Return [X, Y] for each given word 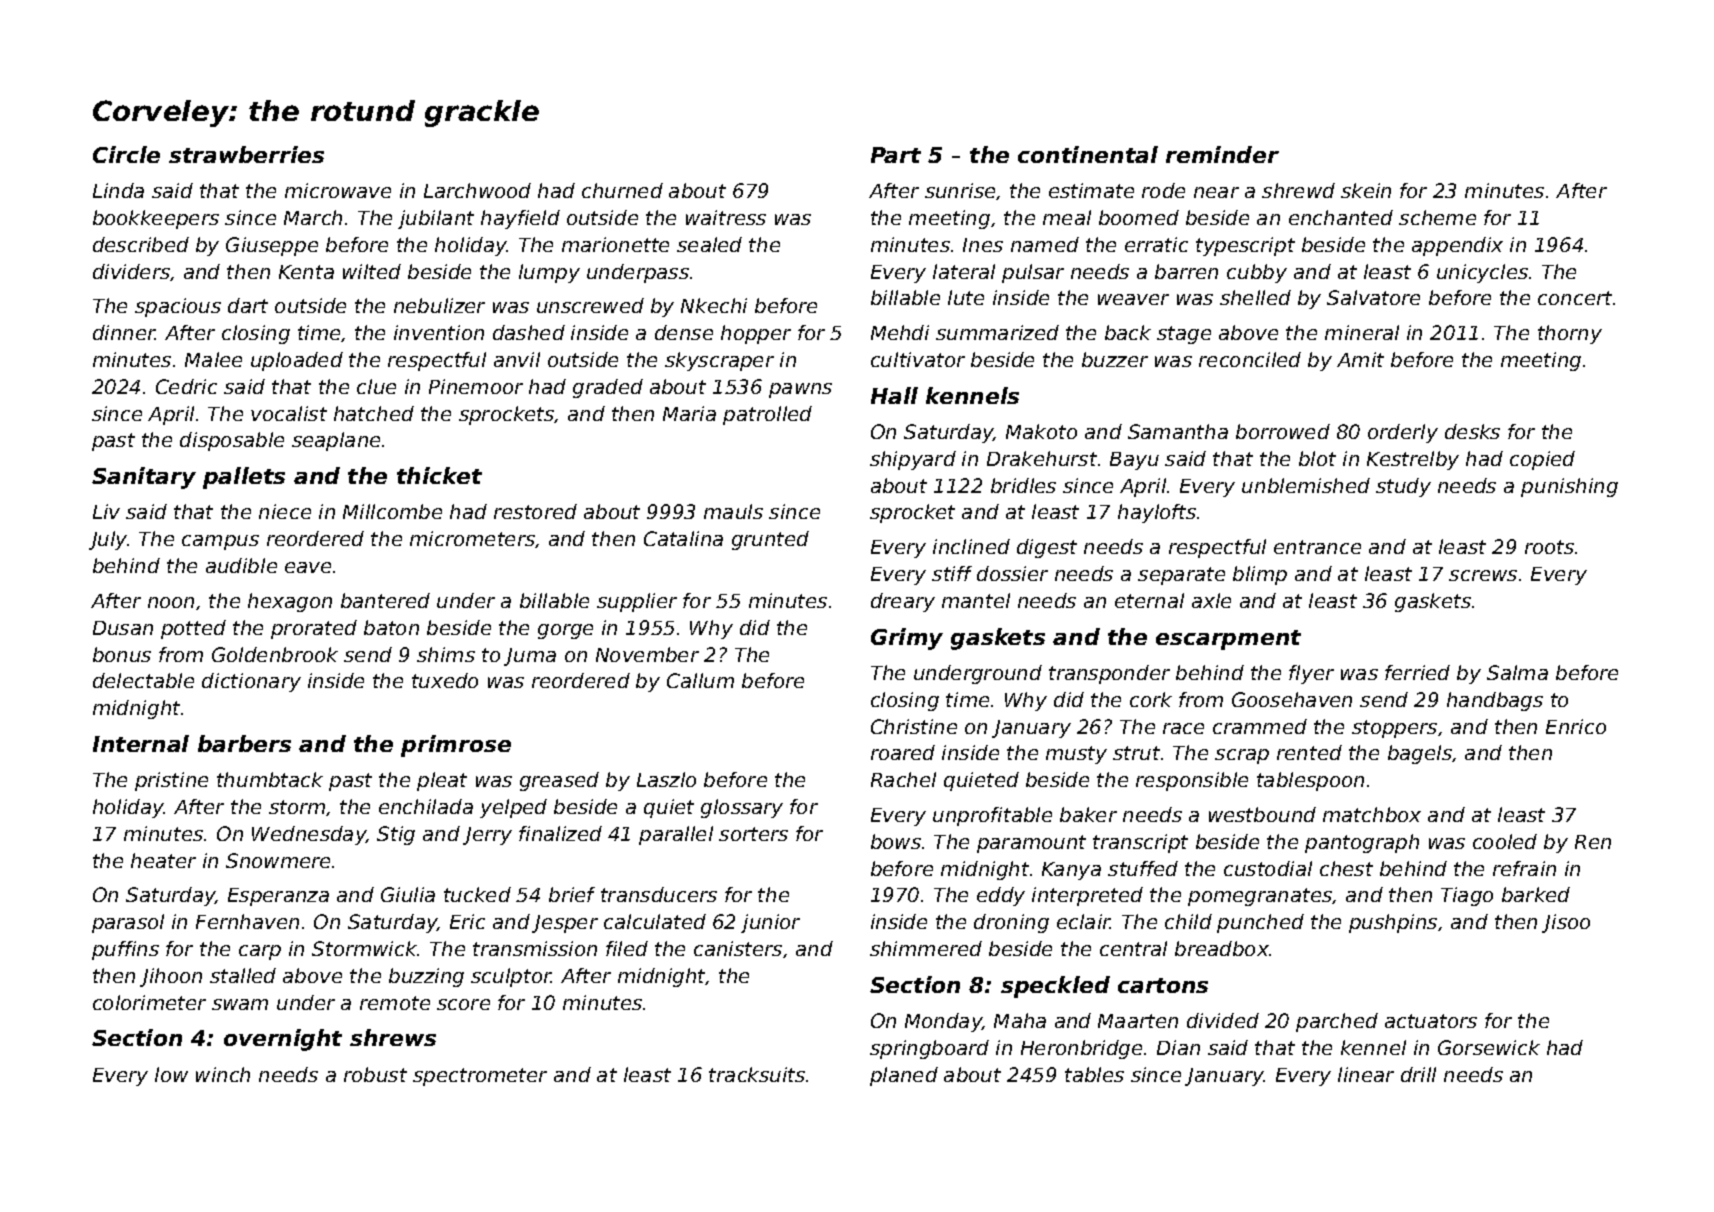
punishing [1569, 487]
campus [220, 542]
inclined [971, 546]
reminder [1222, 154]
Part [896, 155]
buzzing [426, 977]
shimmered [926, 948]
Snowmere [278, 860]
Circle [126, 154]
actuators [1431, 1021]
